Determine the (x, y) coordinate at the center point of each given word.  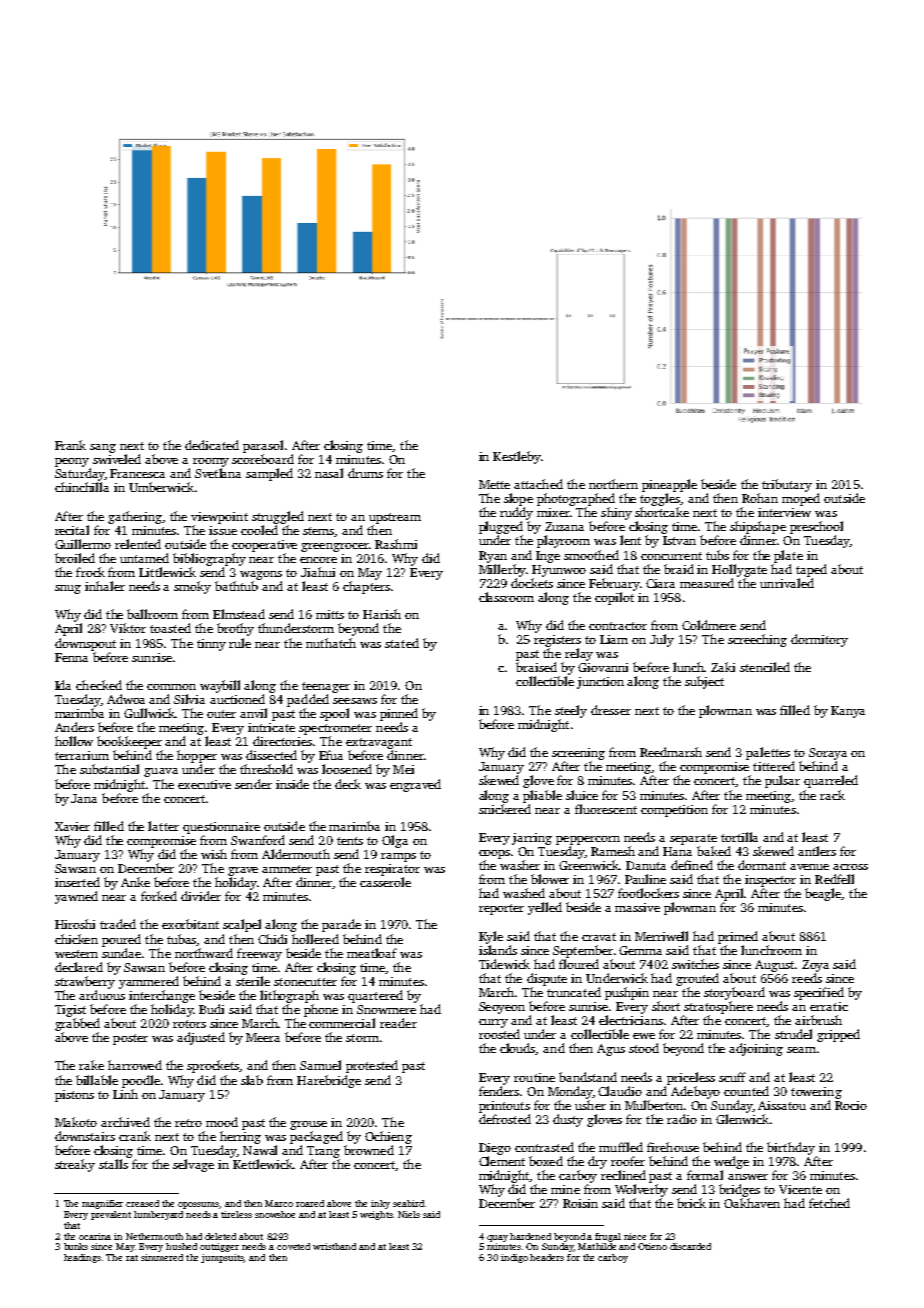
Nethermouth (154, 1236)
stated (402, 643)
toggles (660, 499)
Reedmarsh (671, 752)
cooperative (264, 546)
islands (498, 950)
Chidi (272, 939)
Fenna (71, 657)
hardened (530, 1236)
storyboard (734, 993)
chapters (366, 587)
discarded (690, 1246)
